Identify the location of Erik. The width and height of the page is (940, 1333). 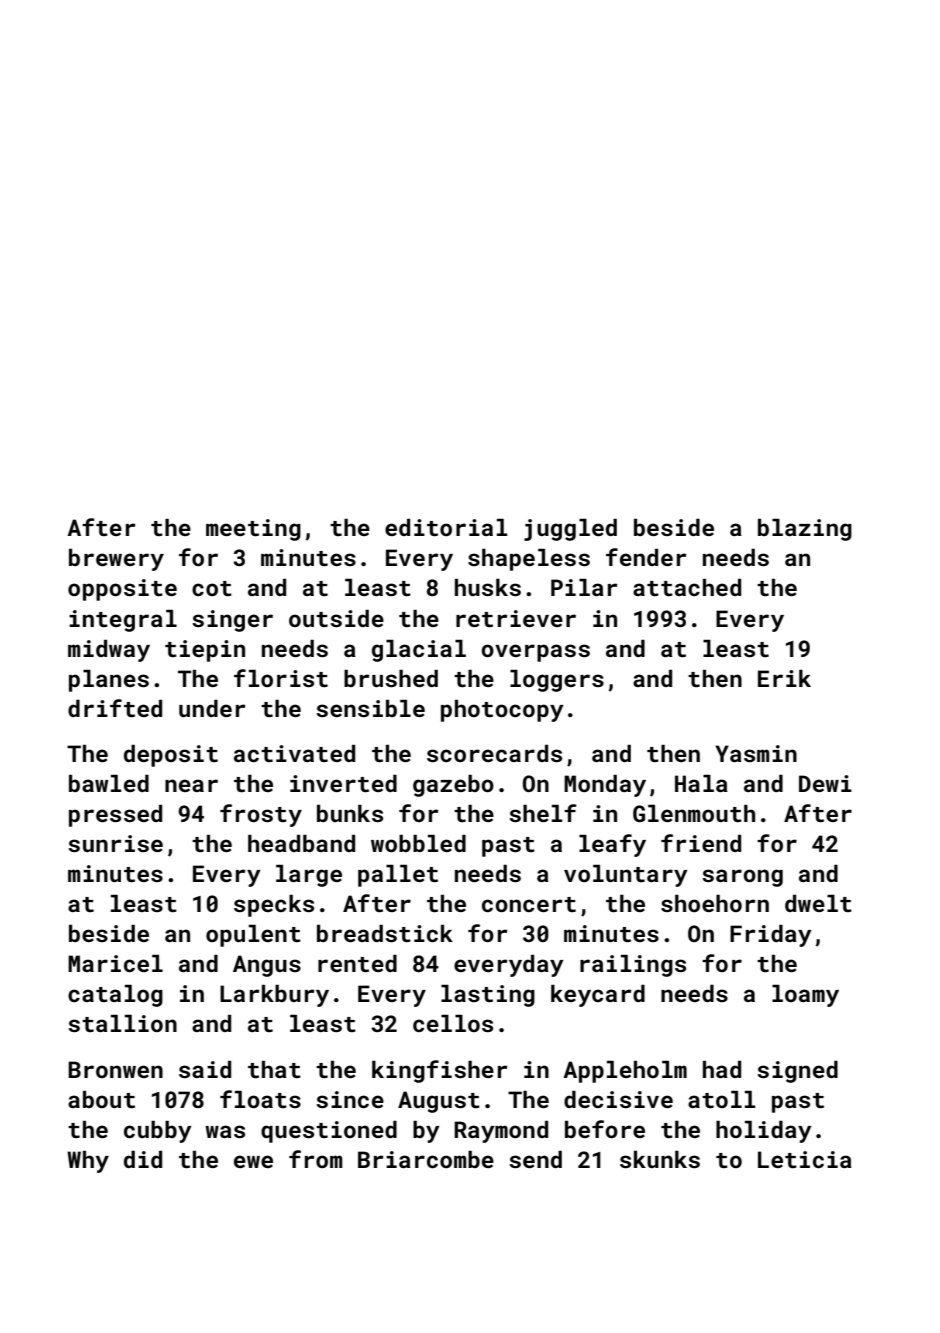
(784, 678).
